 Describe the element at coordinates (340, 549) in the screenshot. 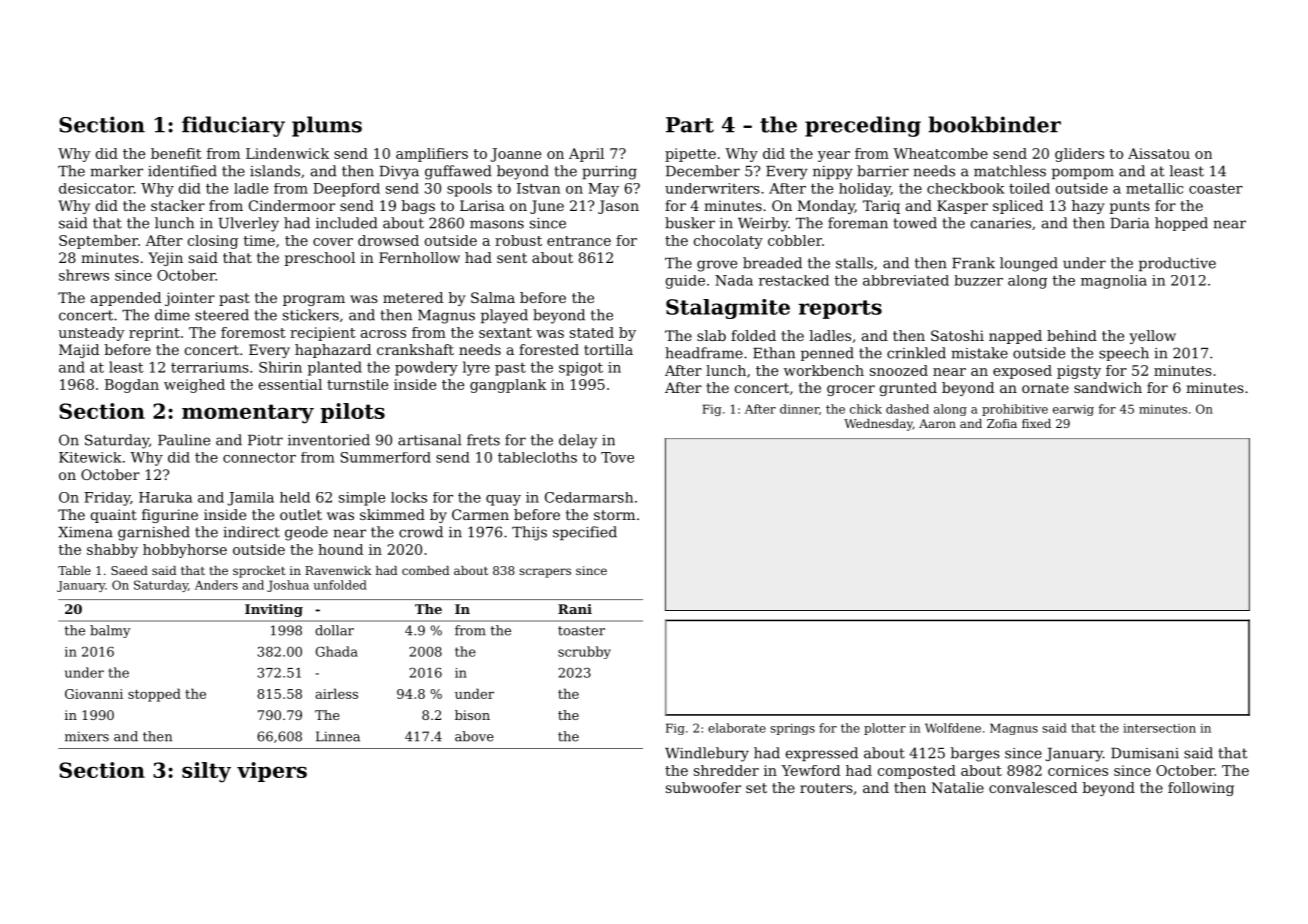

I see `hound` at that location.
